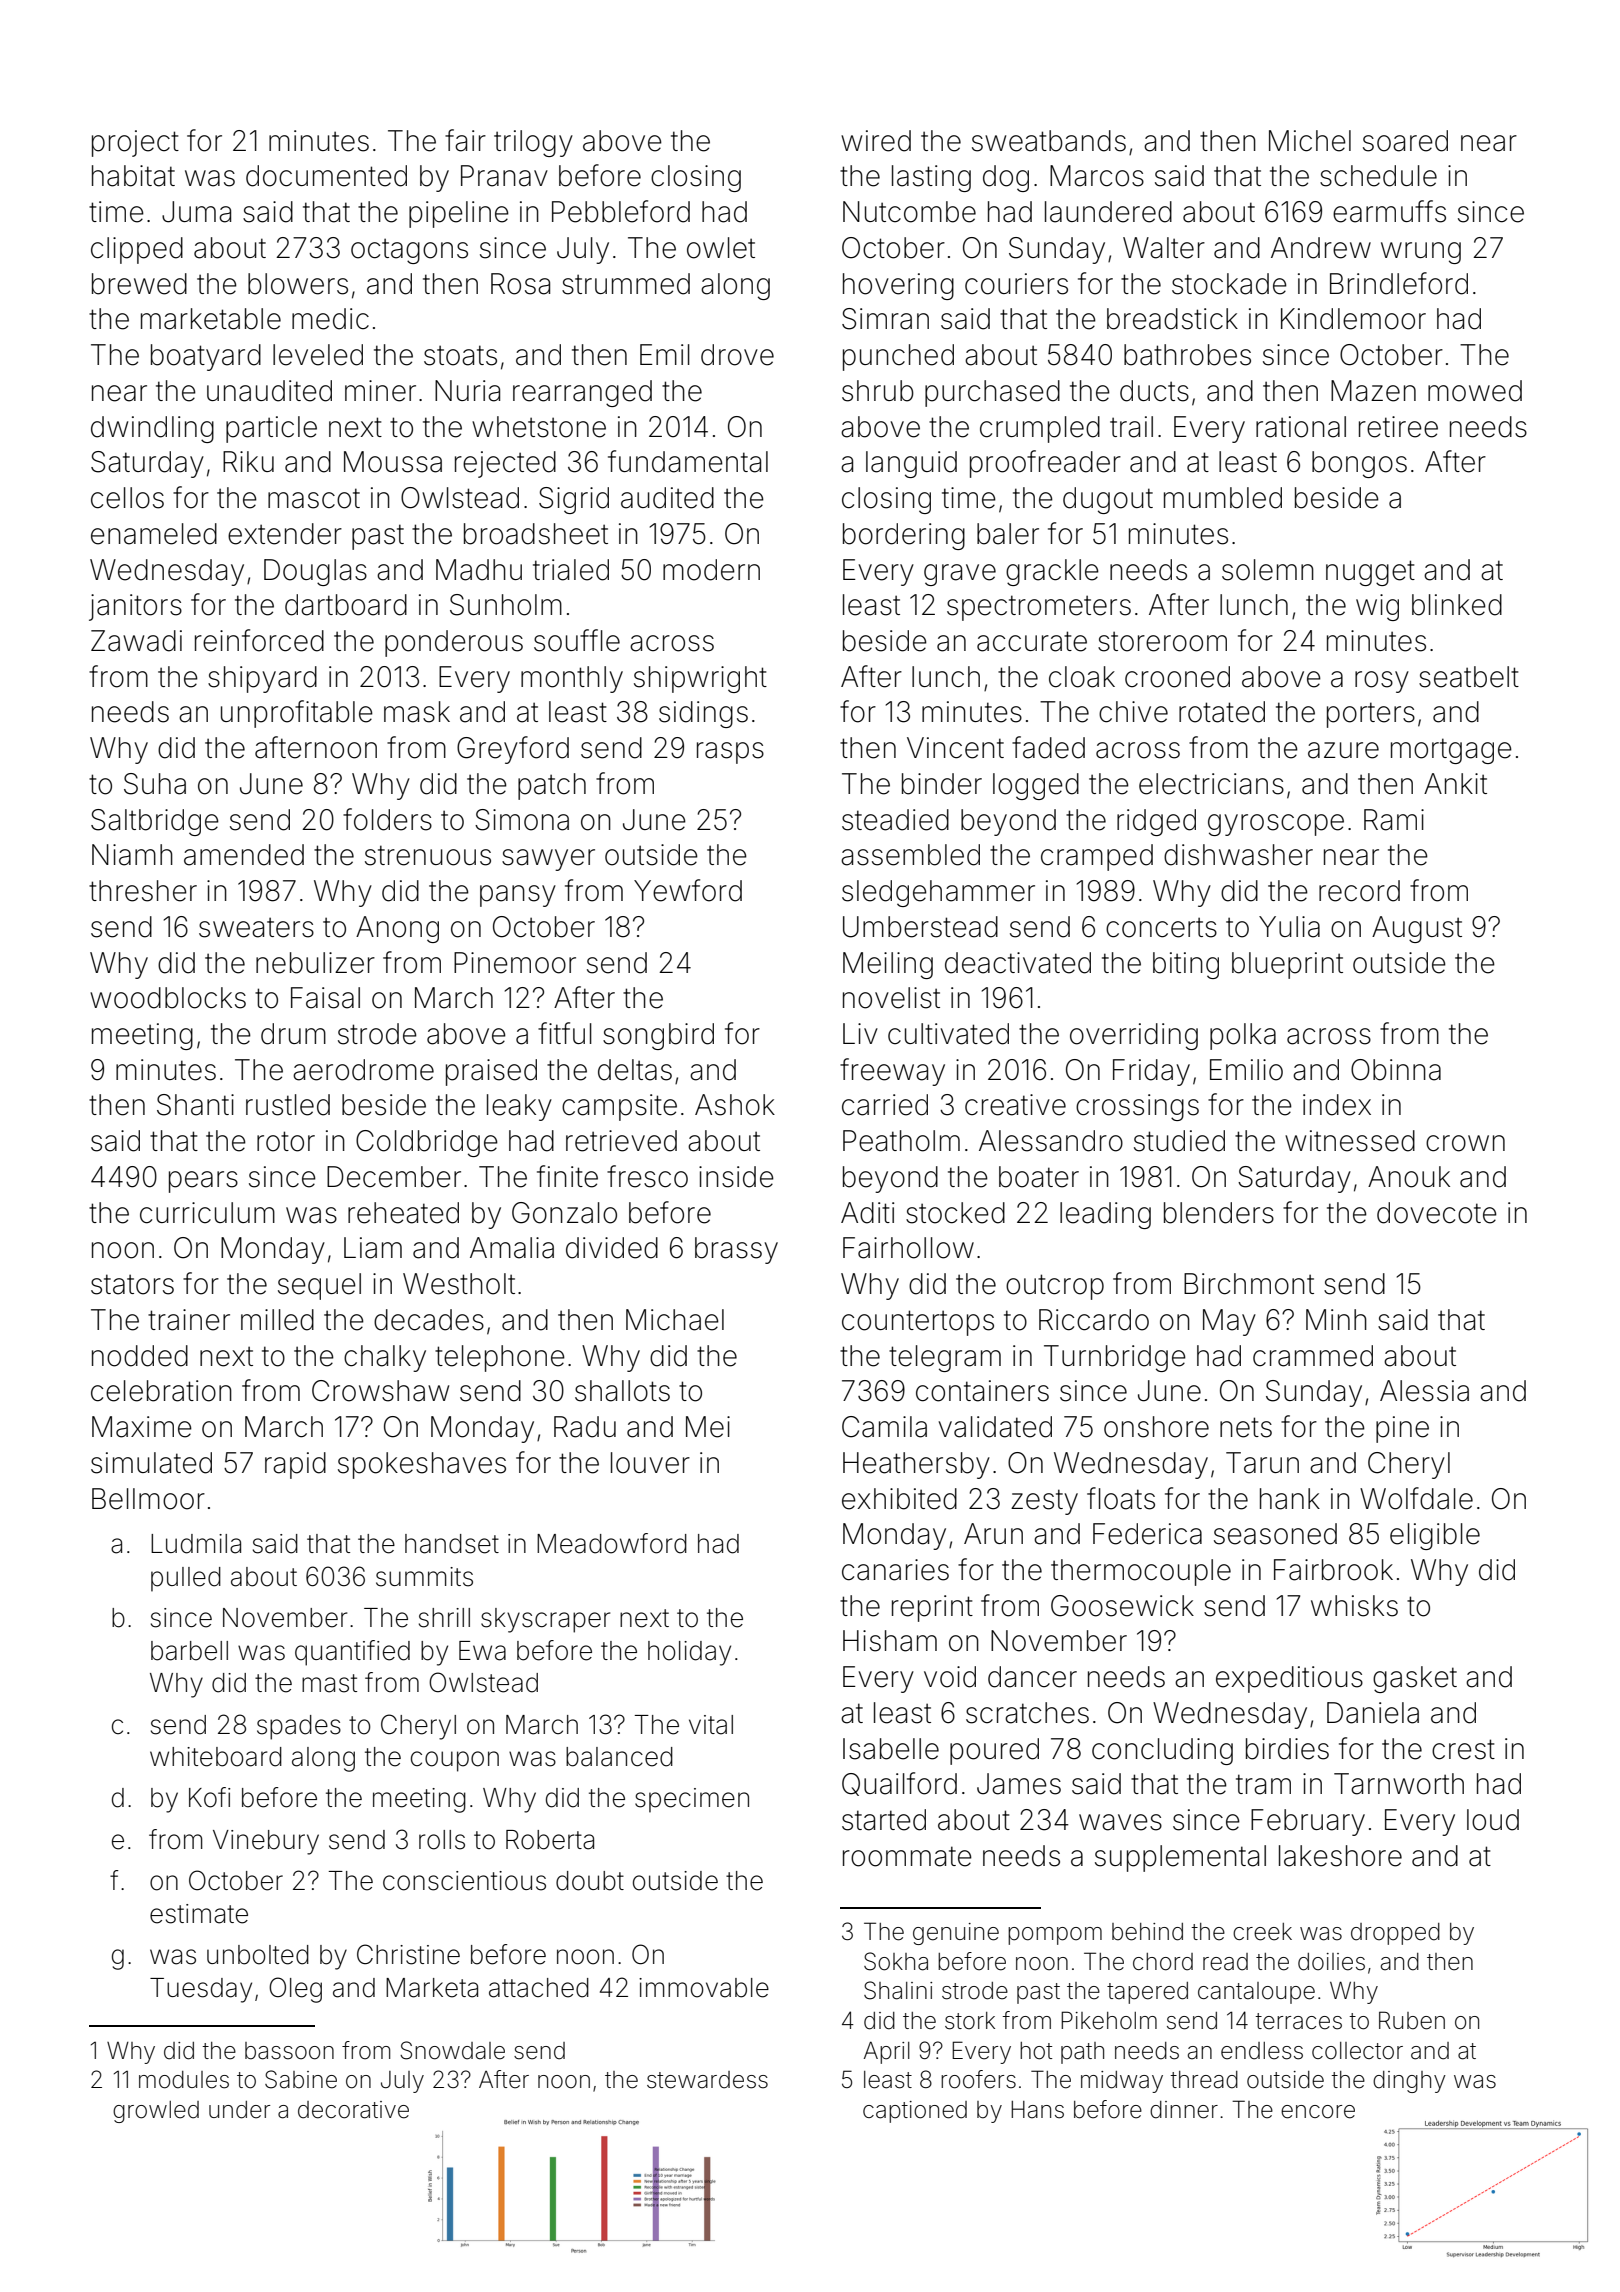 This screenshot has width=1620, height=2292. What do you see at coordinates (1405, 141) in the screenshot?
I see `soared` at bounding box center [1405, 141].
